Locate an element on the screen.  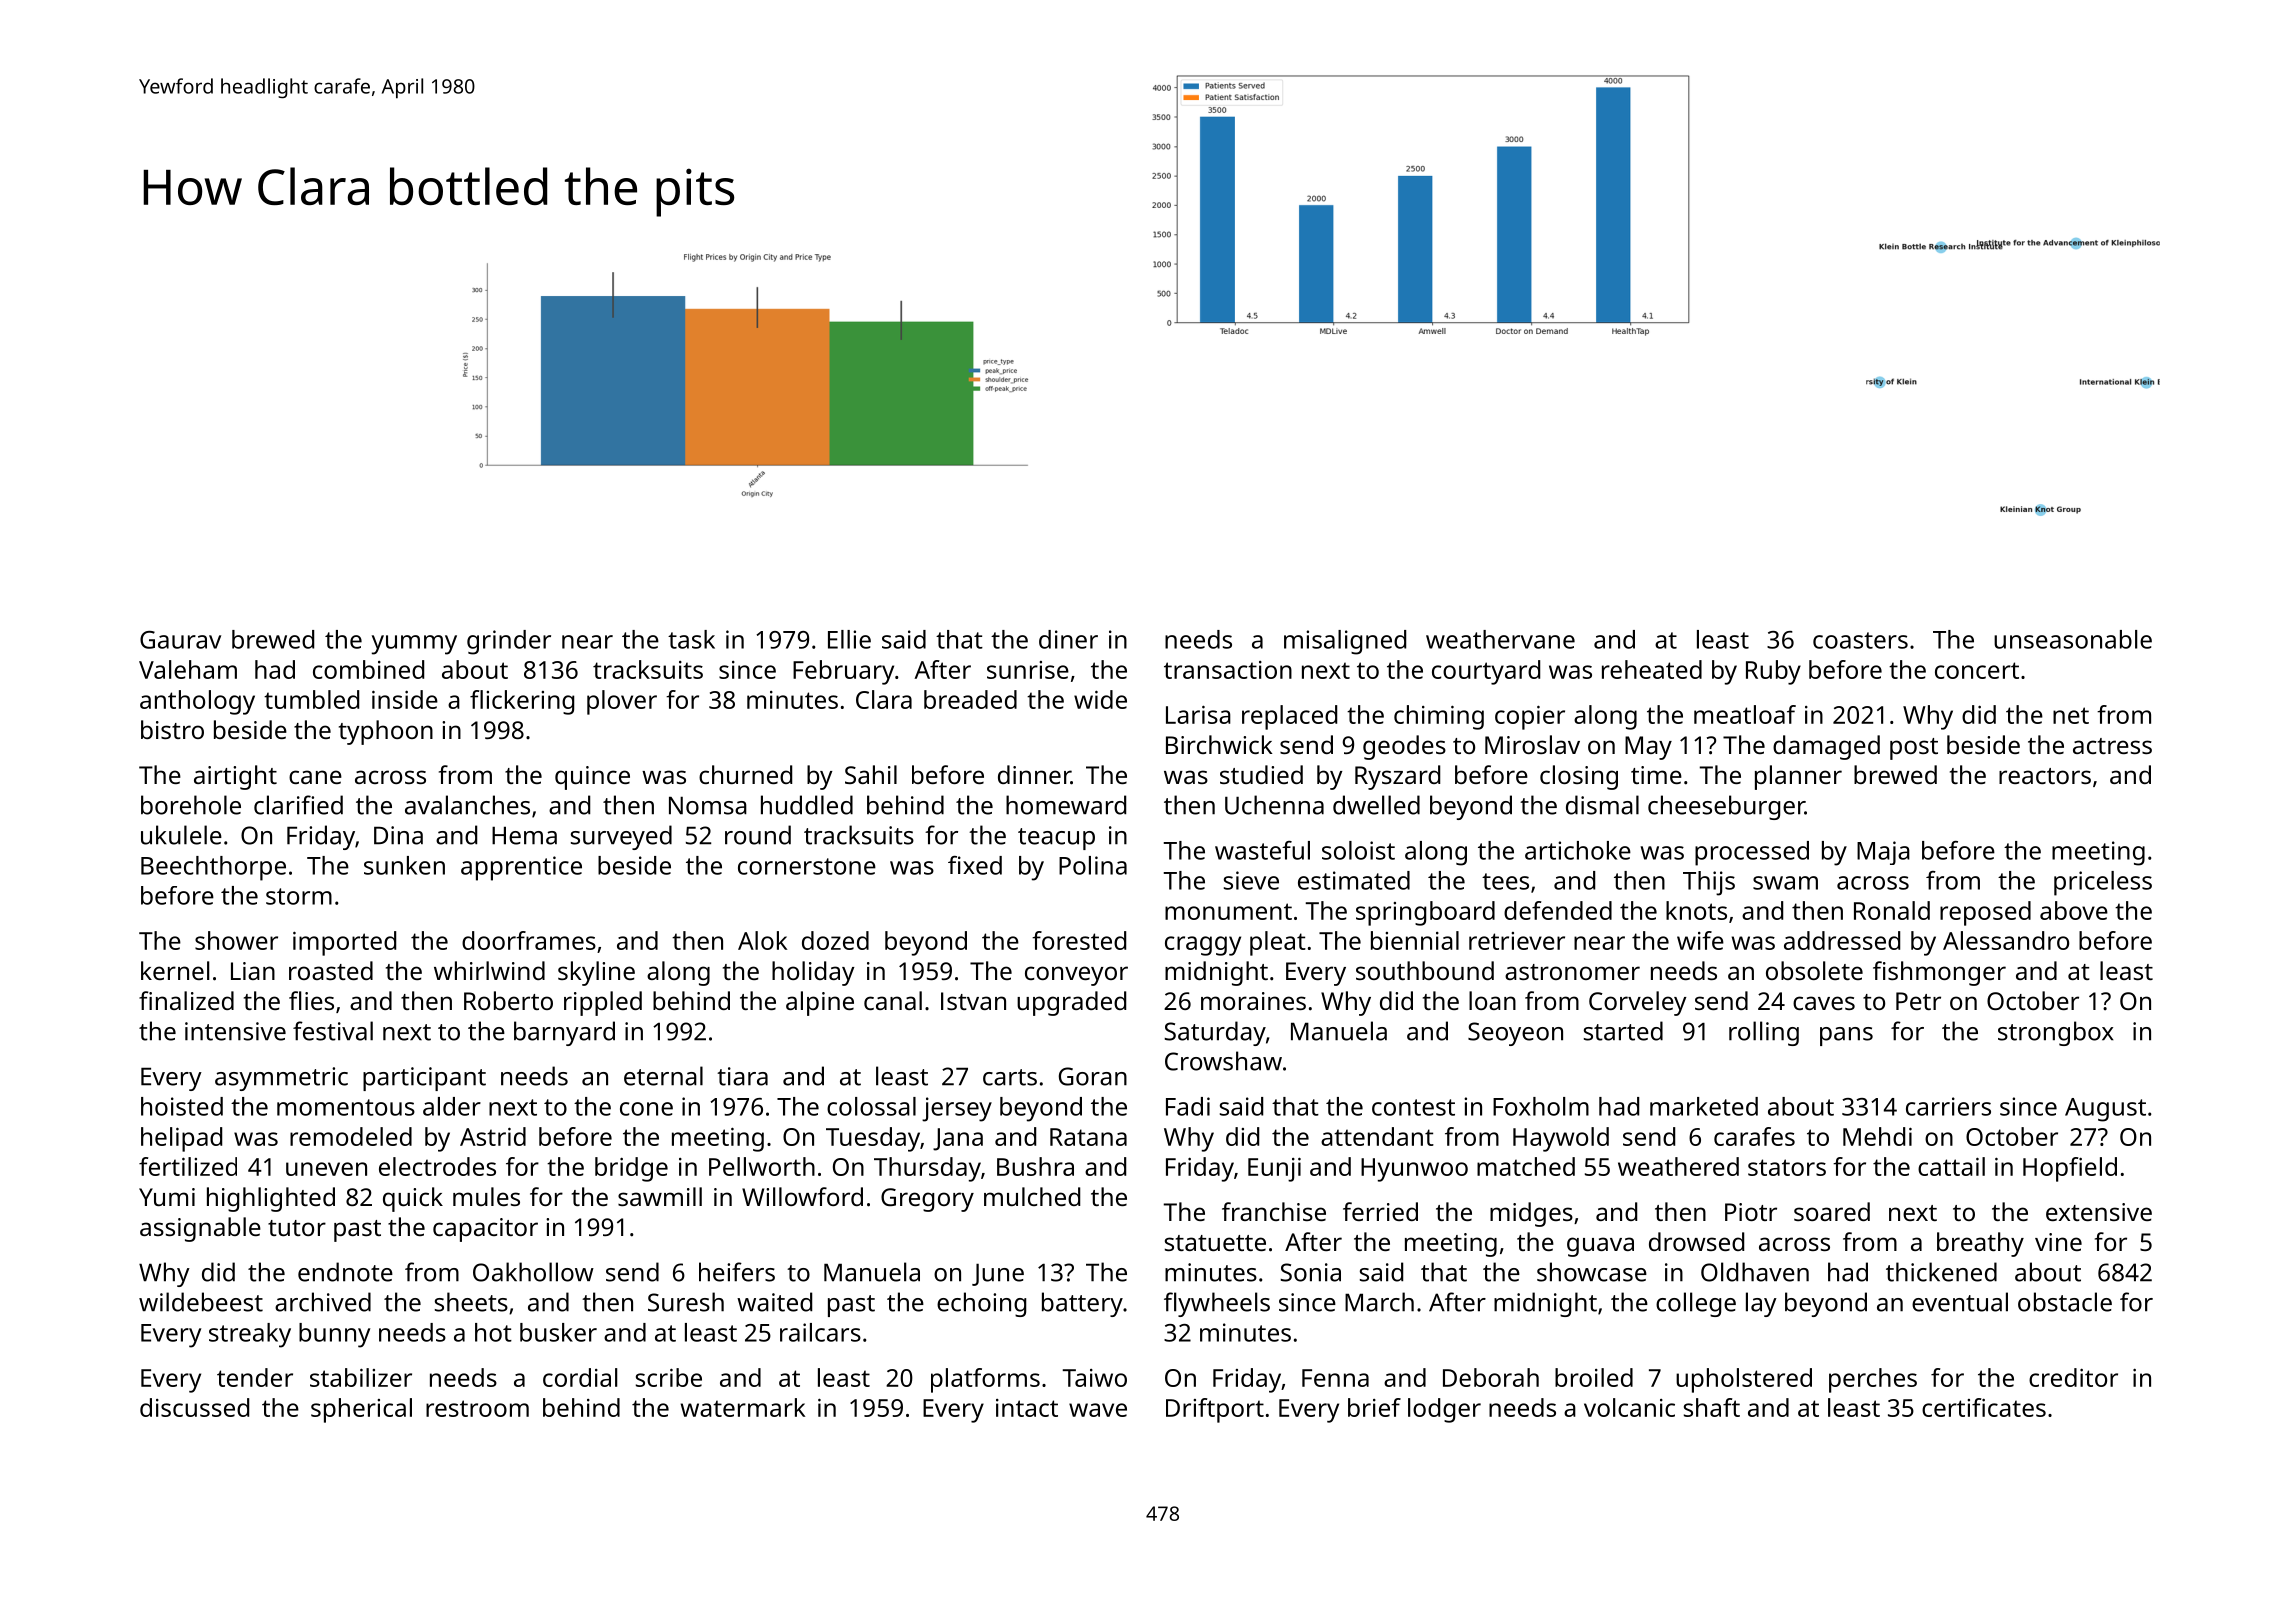
chiming is located at coordinates (1439, 717).
